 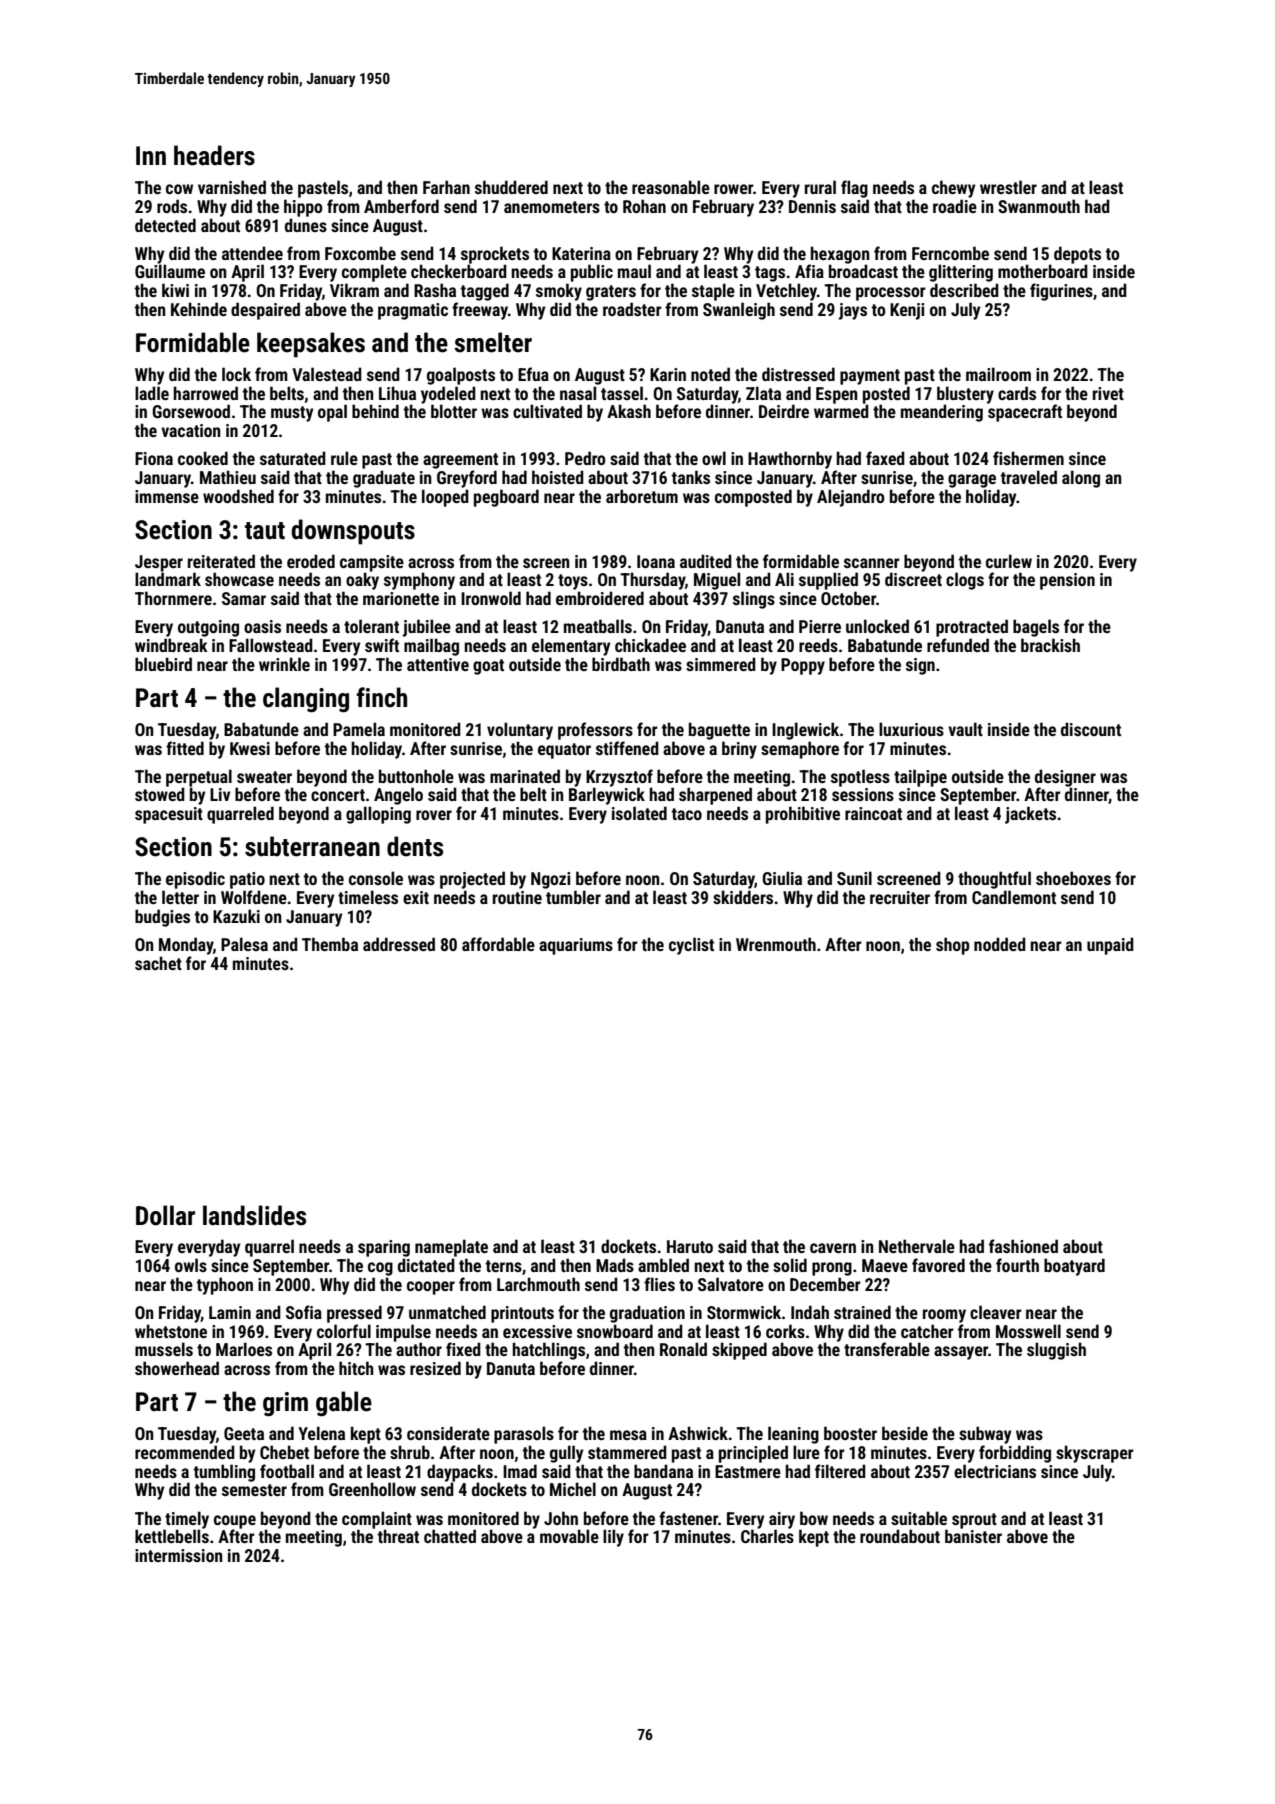 I want to click on sluggish, so click(x=1056, y=1351).
